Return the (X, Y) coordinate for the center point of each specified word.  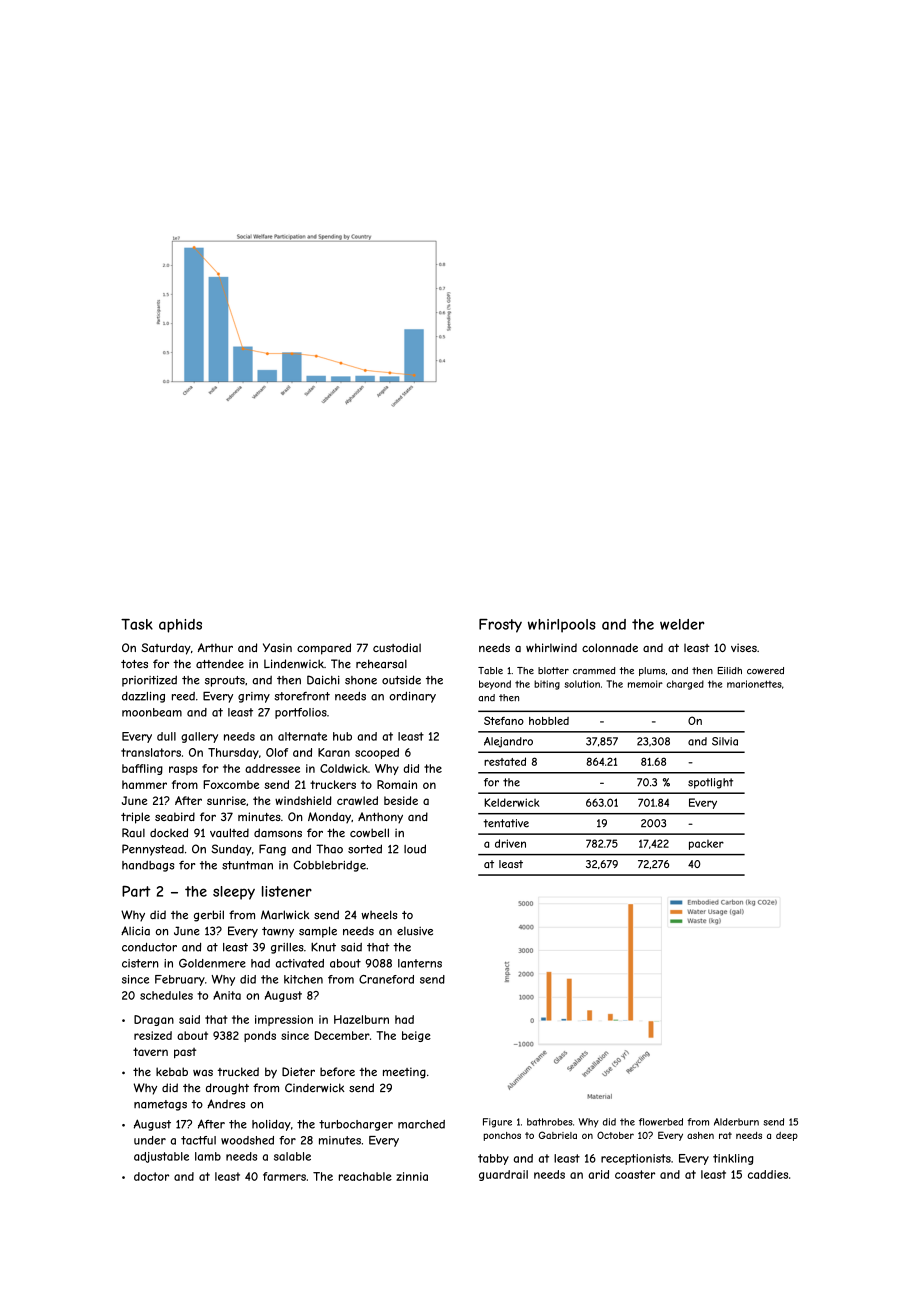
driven (510, 843)
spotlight (710, 783)
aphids (180, 626)
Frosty (500, 626)
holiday (271, 1125)
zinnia (412, 1176)
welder (682, 624)
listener (287, 891)
